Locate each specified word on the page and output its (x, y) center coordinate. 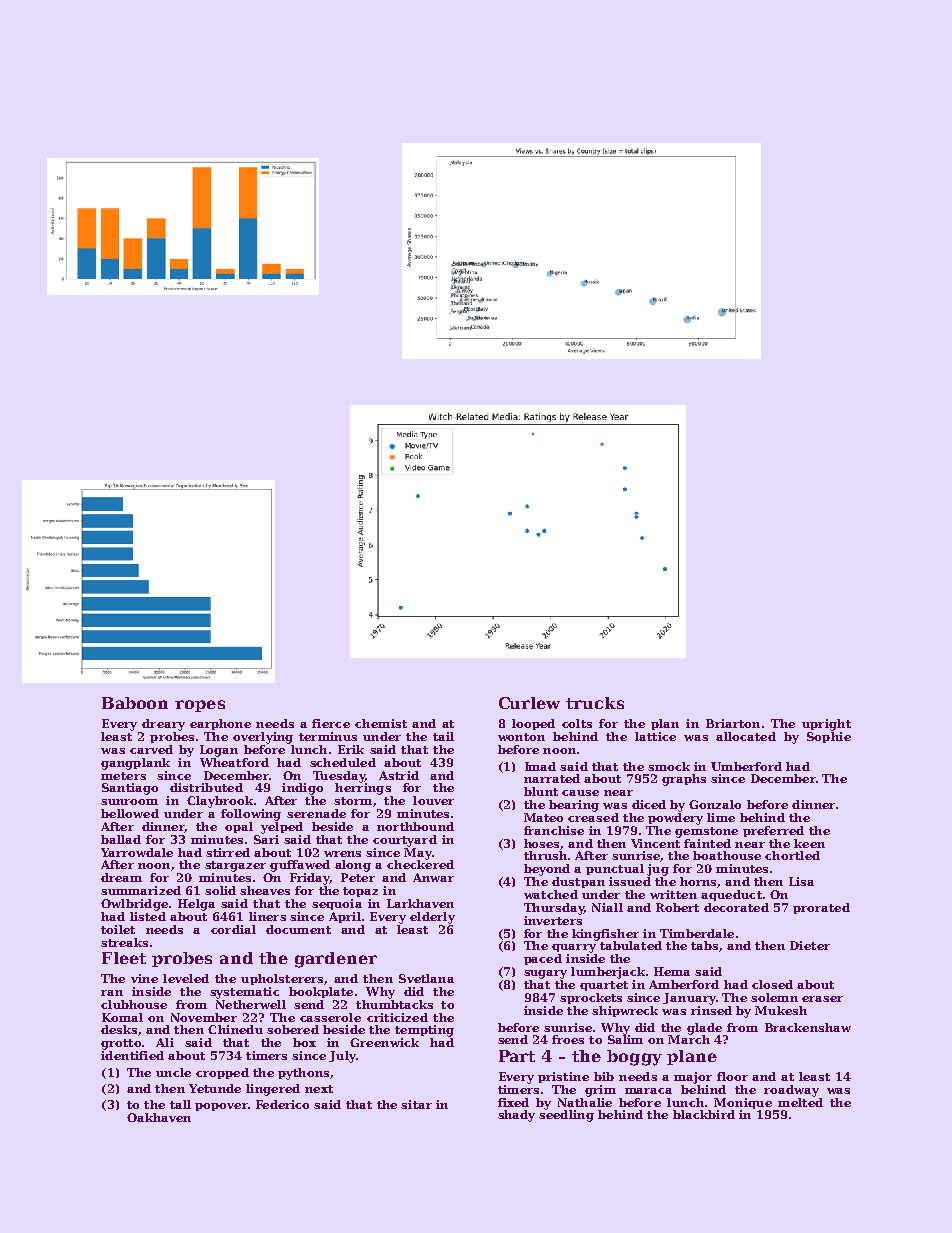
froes (568, 1039)
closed (772, 984)
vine (144, 978)
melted (800, 1102)
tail (443, 736)
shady (516, 1116)
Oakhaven (159, 1117)
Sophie (829, 737)
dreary (163, 725)
